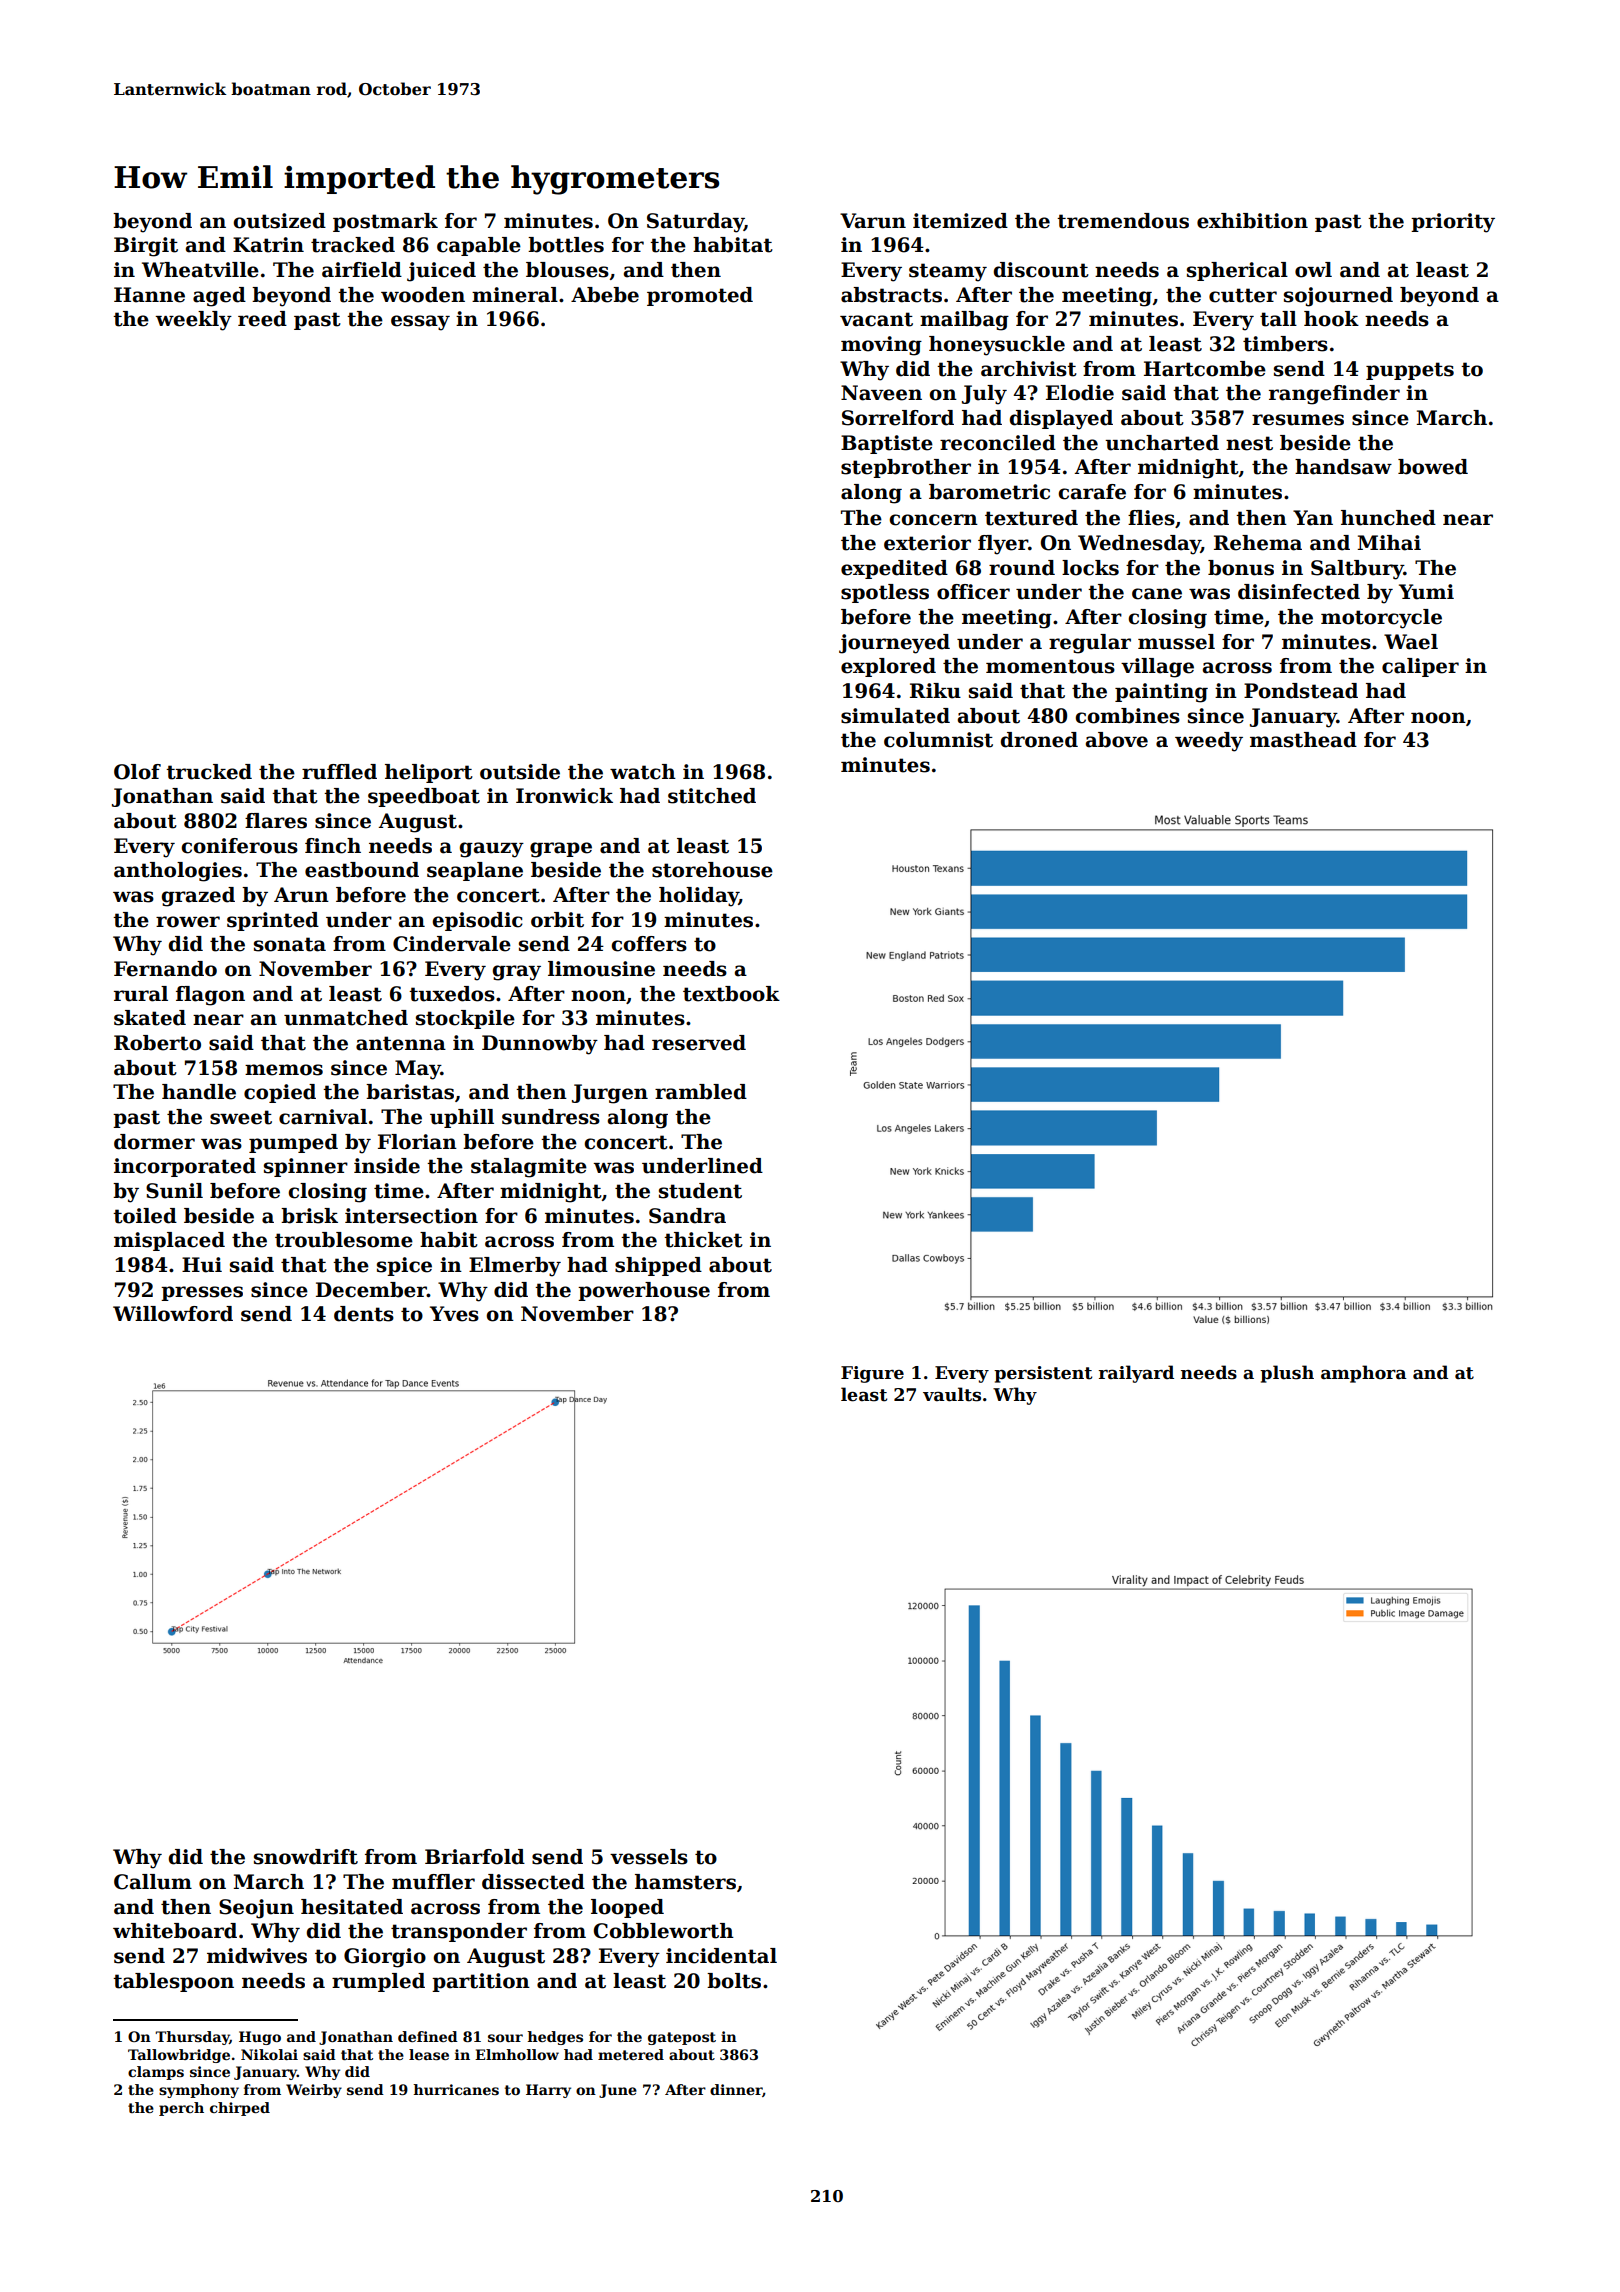 This document has width=1620, height=2292. I want to click on tracked, so click(353, 245).
